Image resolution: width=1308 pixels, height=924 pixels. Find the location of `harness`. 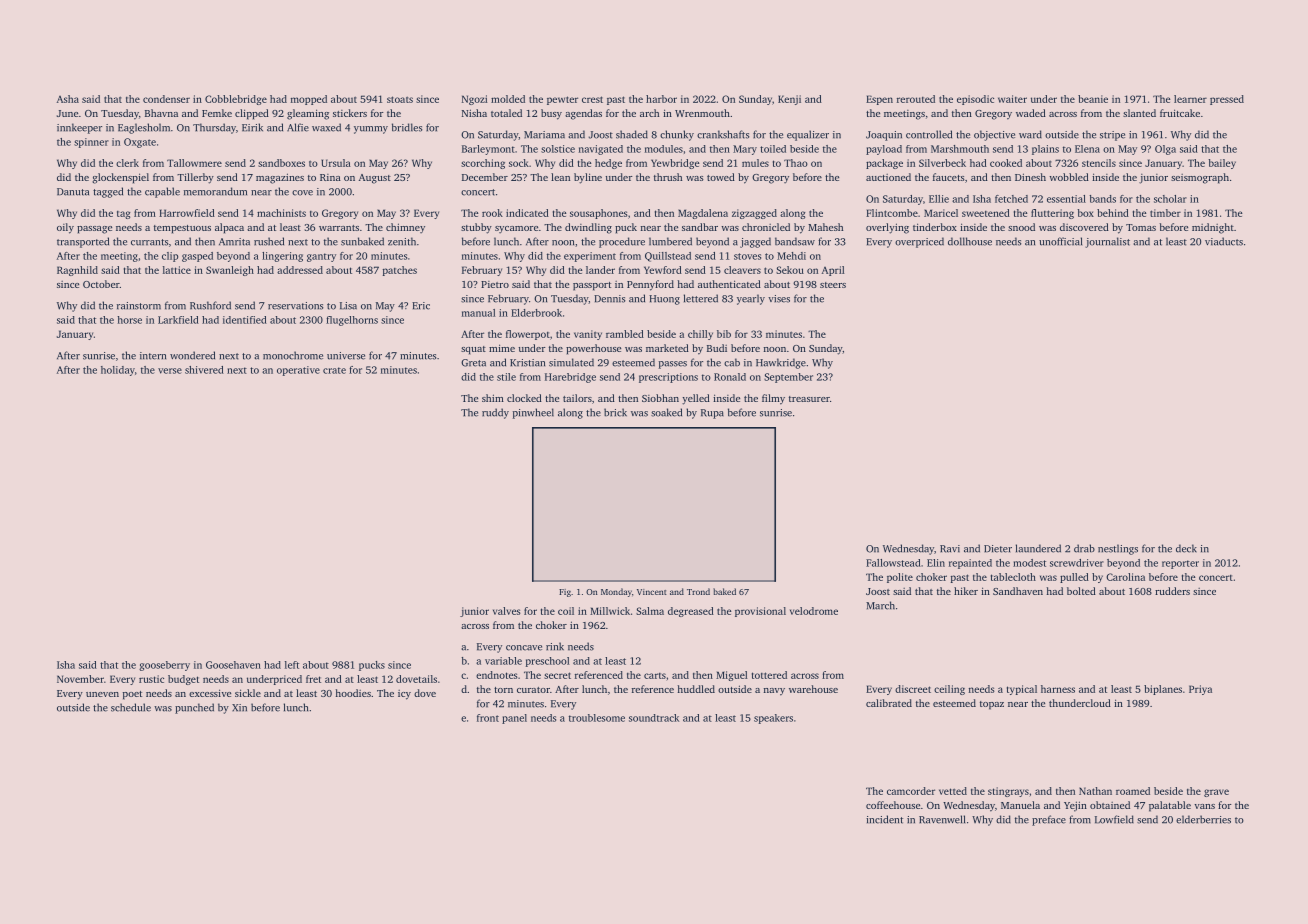

harness is located at coordinates (1058, 689).
